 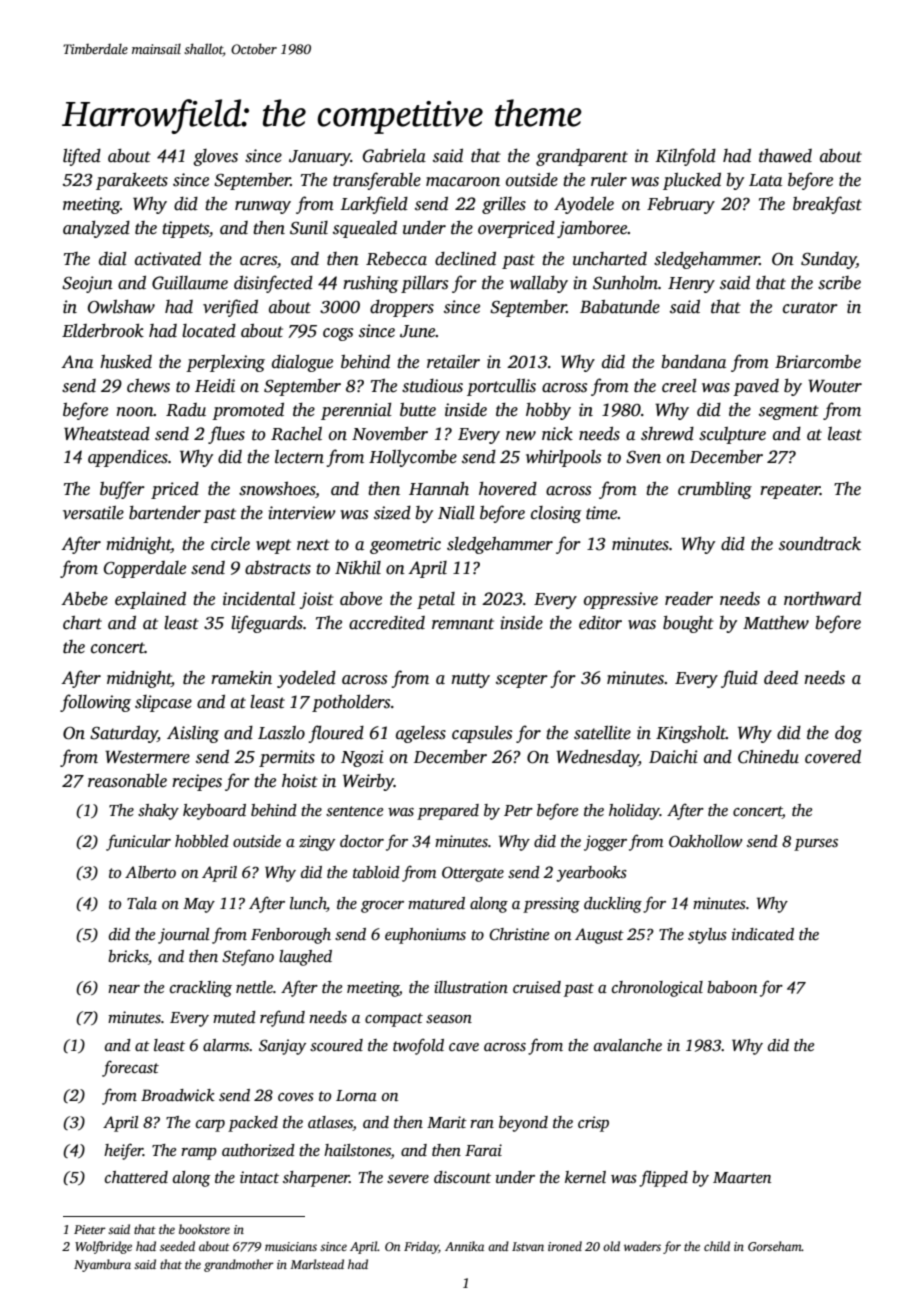 I want to click on Annika, so click(x=464, y=1246).
